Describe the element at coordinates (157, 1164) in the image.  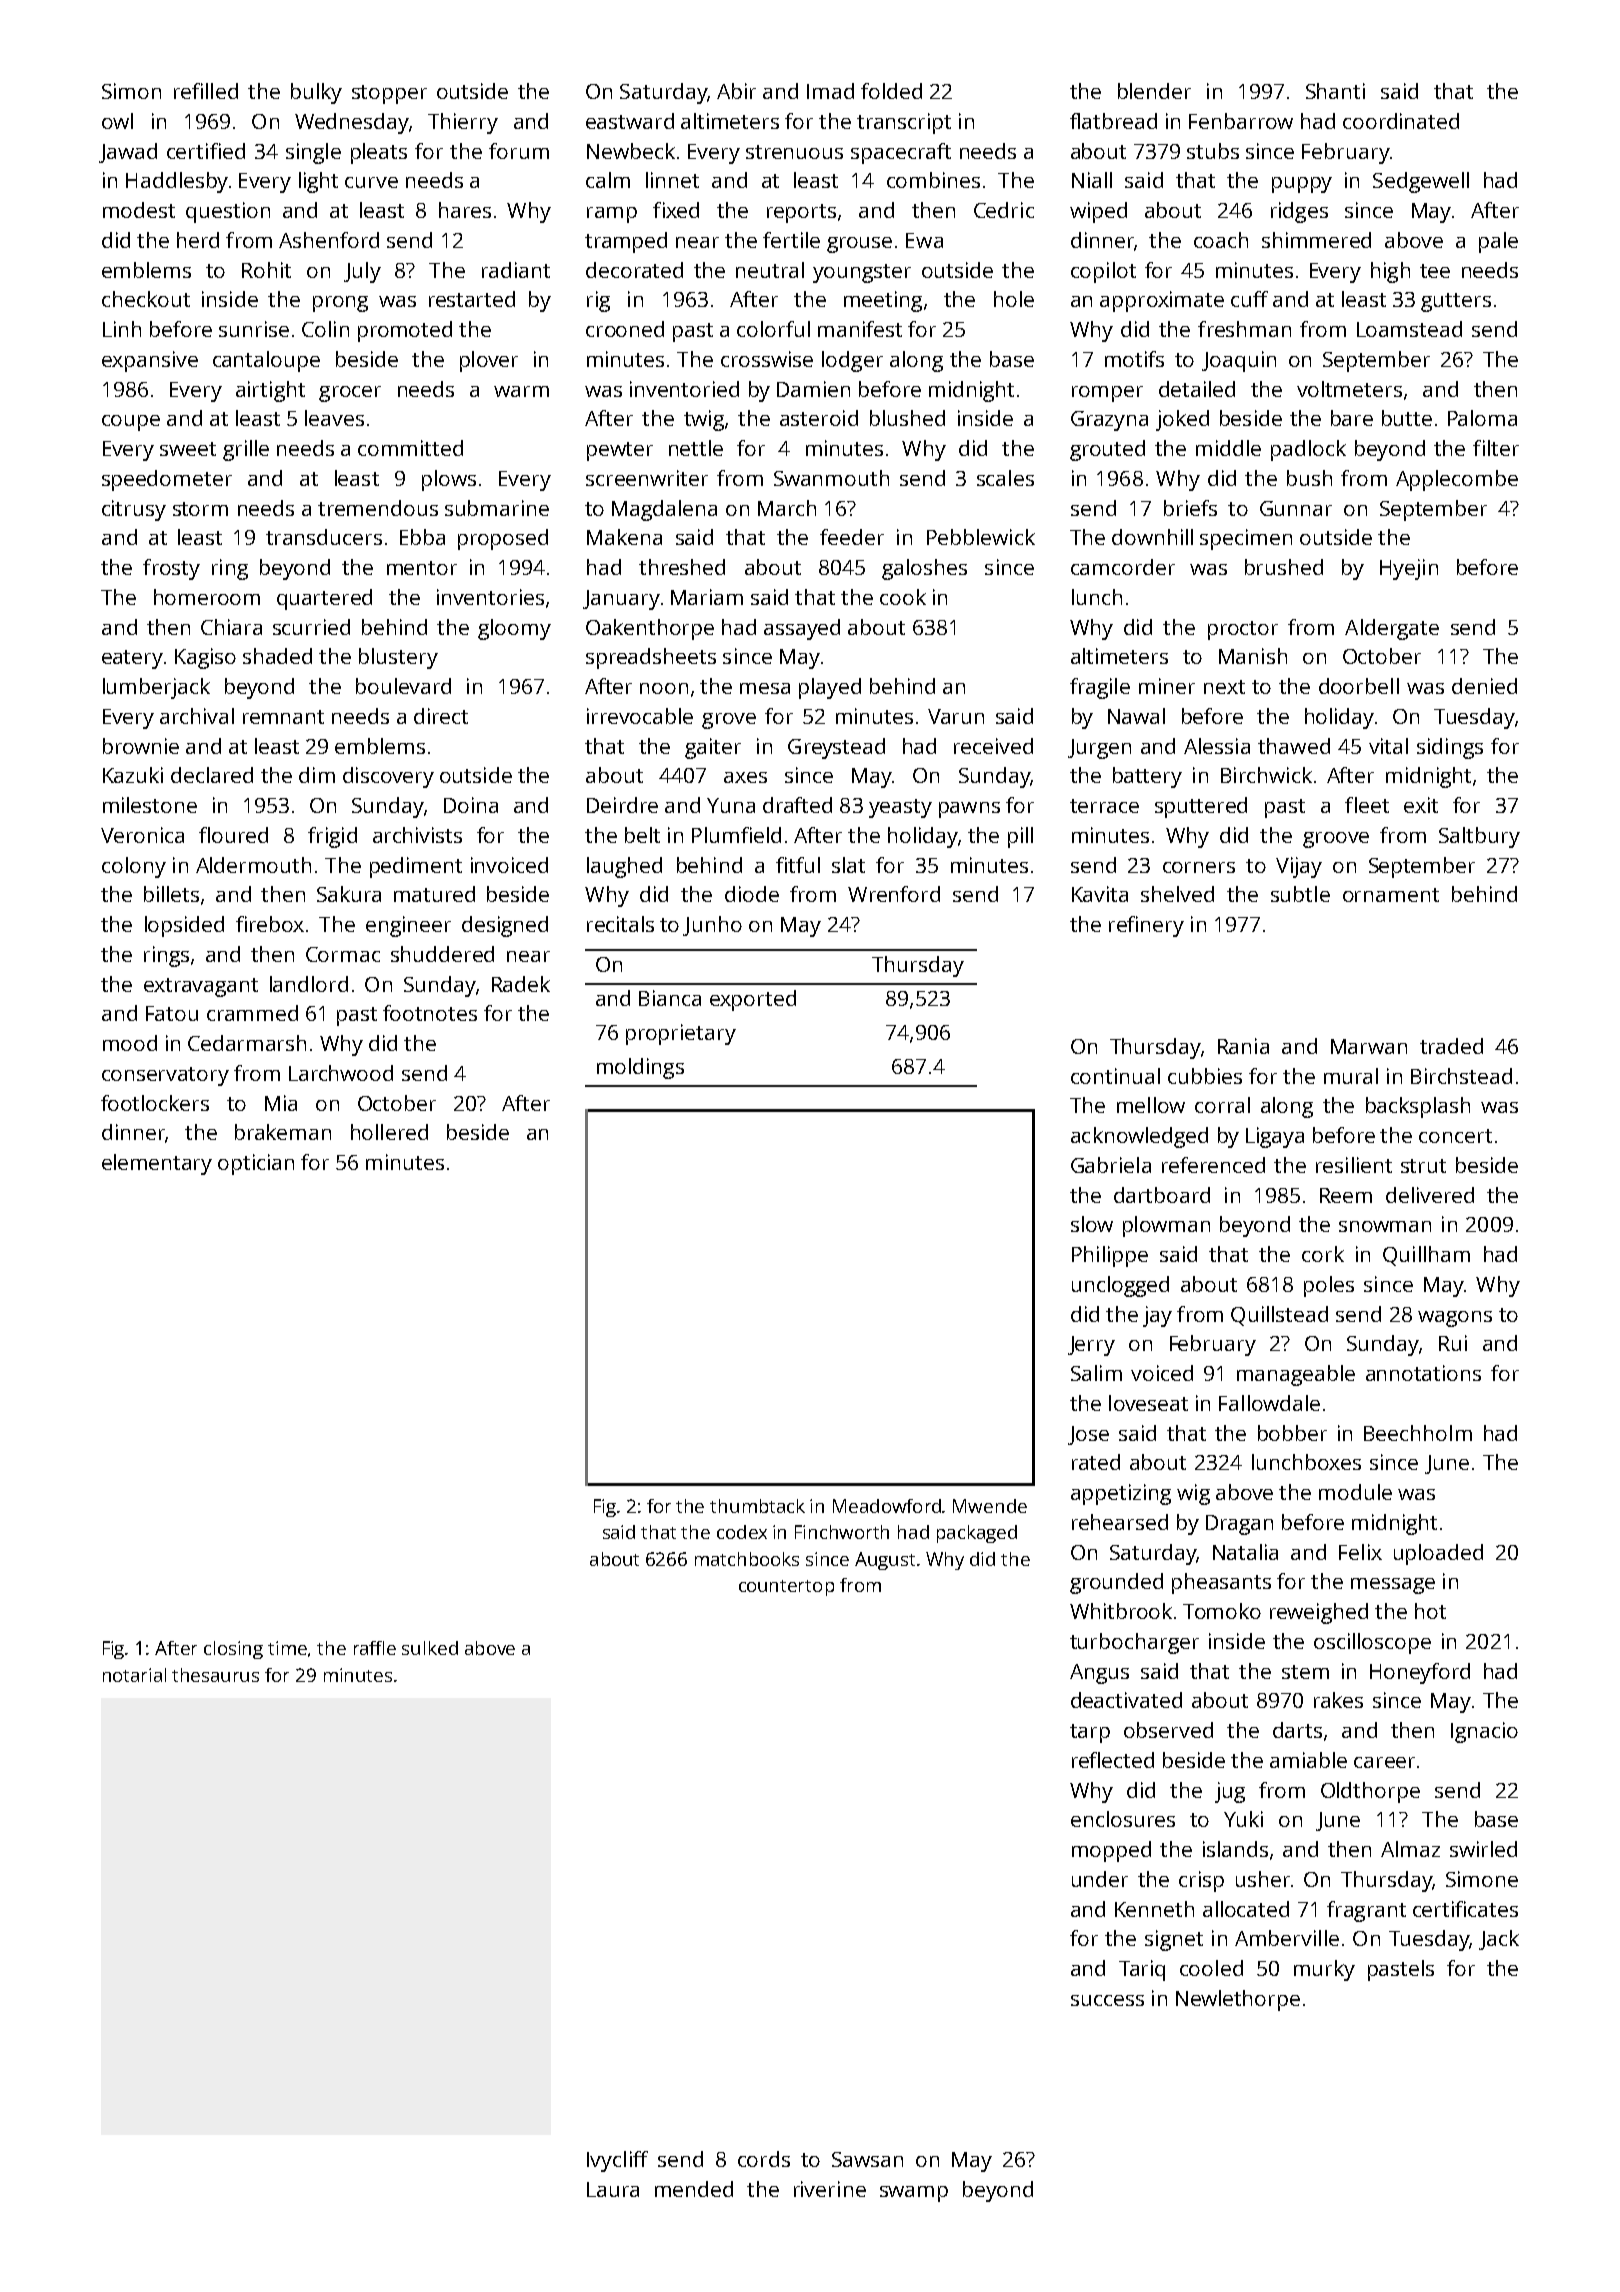
I see `elementary` at that location.
